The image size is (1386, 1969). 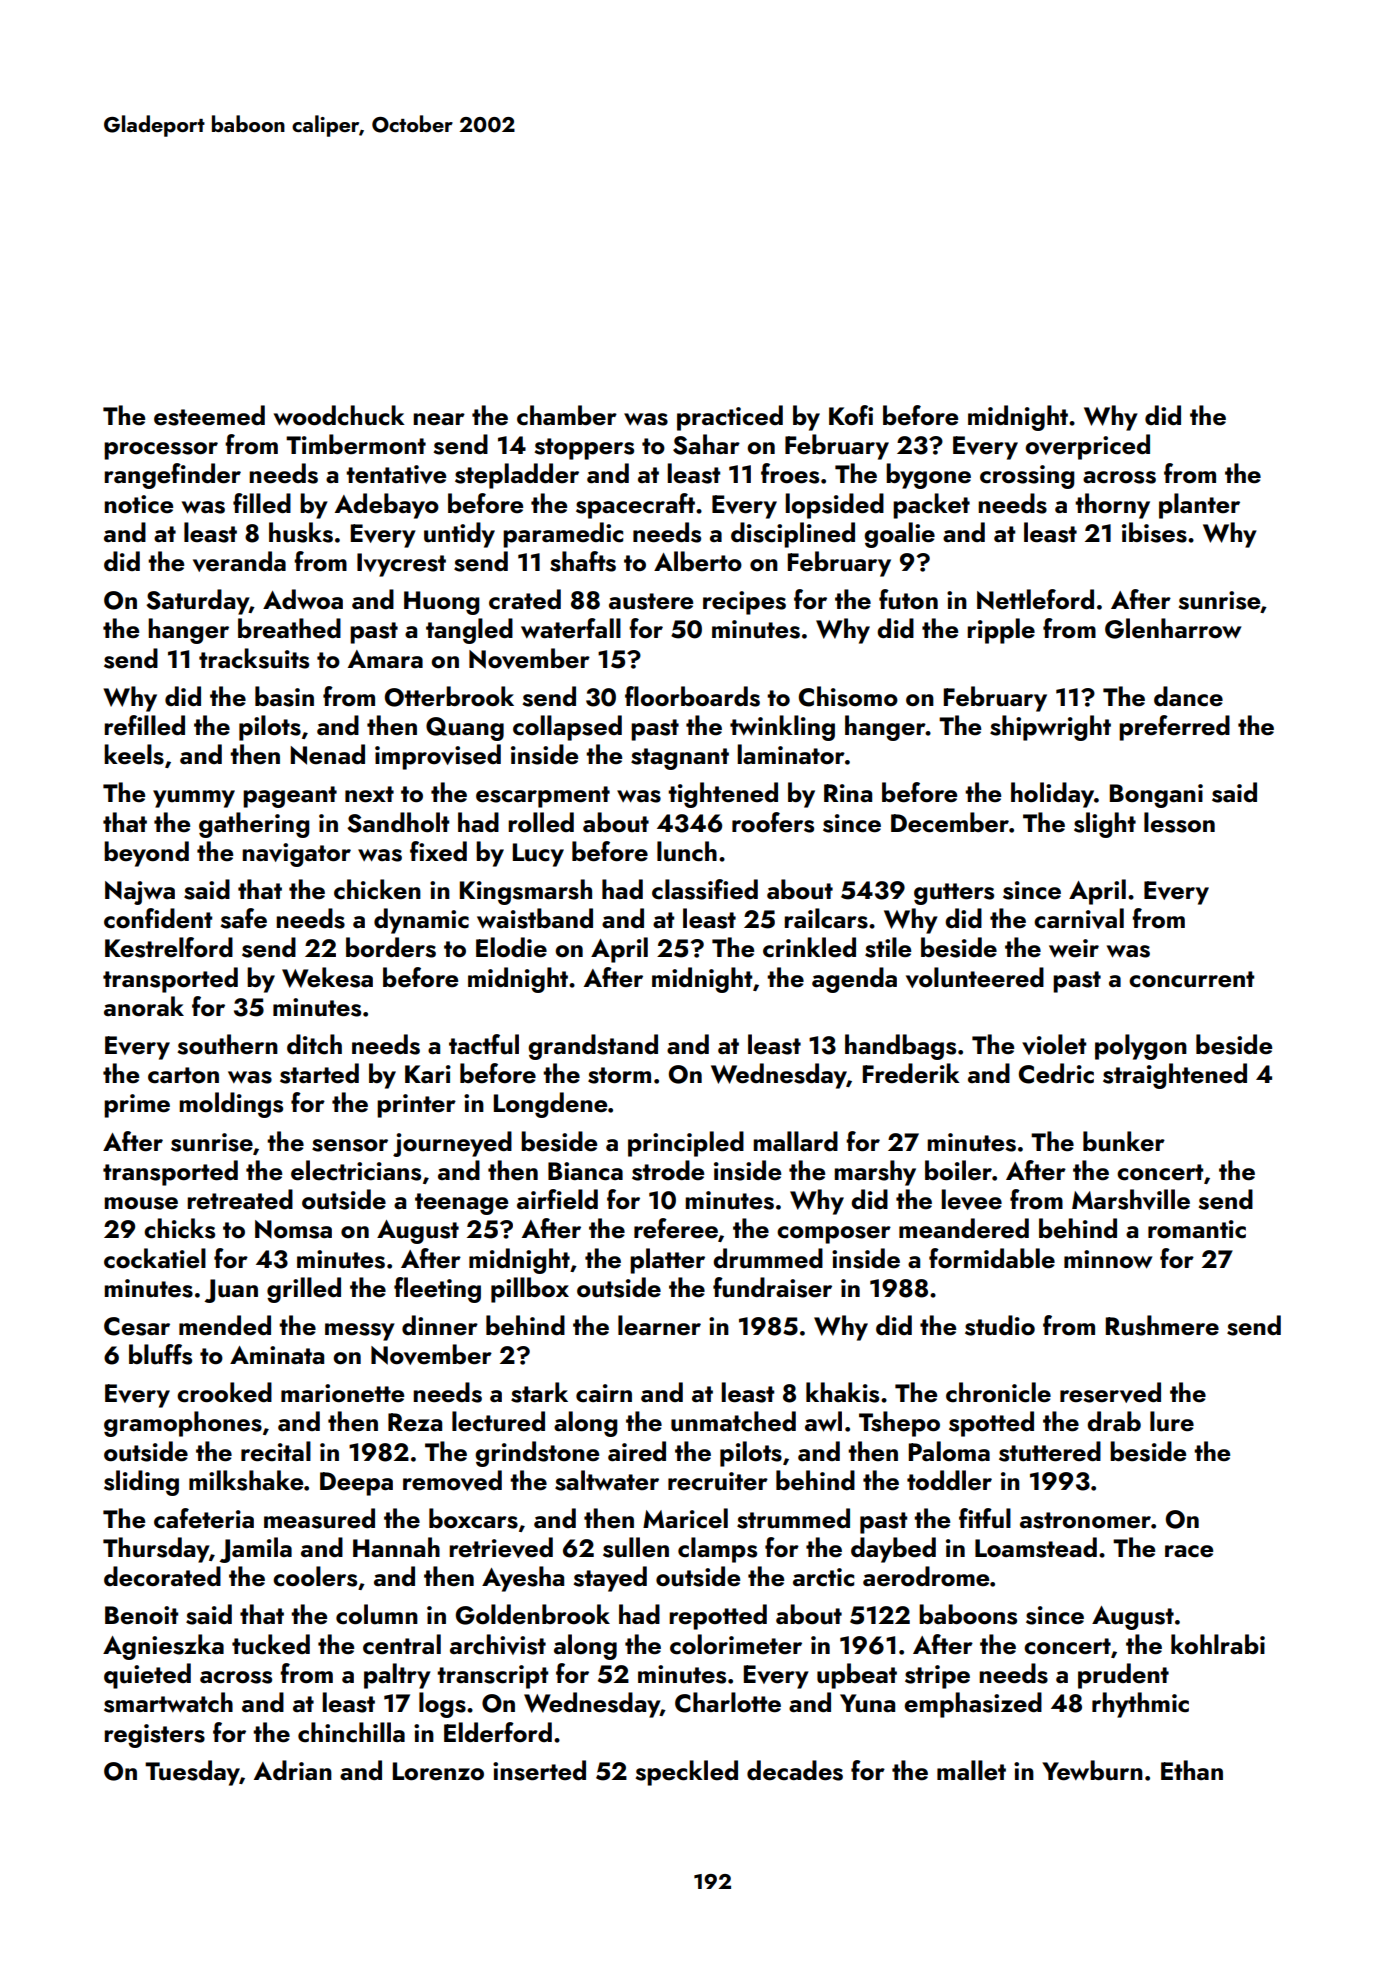 What do you see at coordinates (1000, 1325) in the screenshot?
I see `studio` at bounding box center [1000, 1325].
